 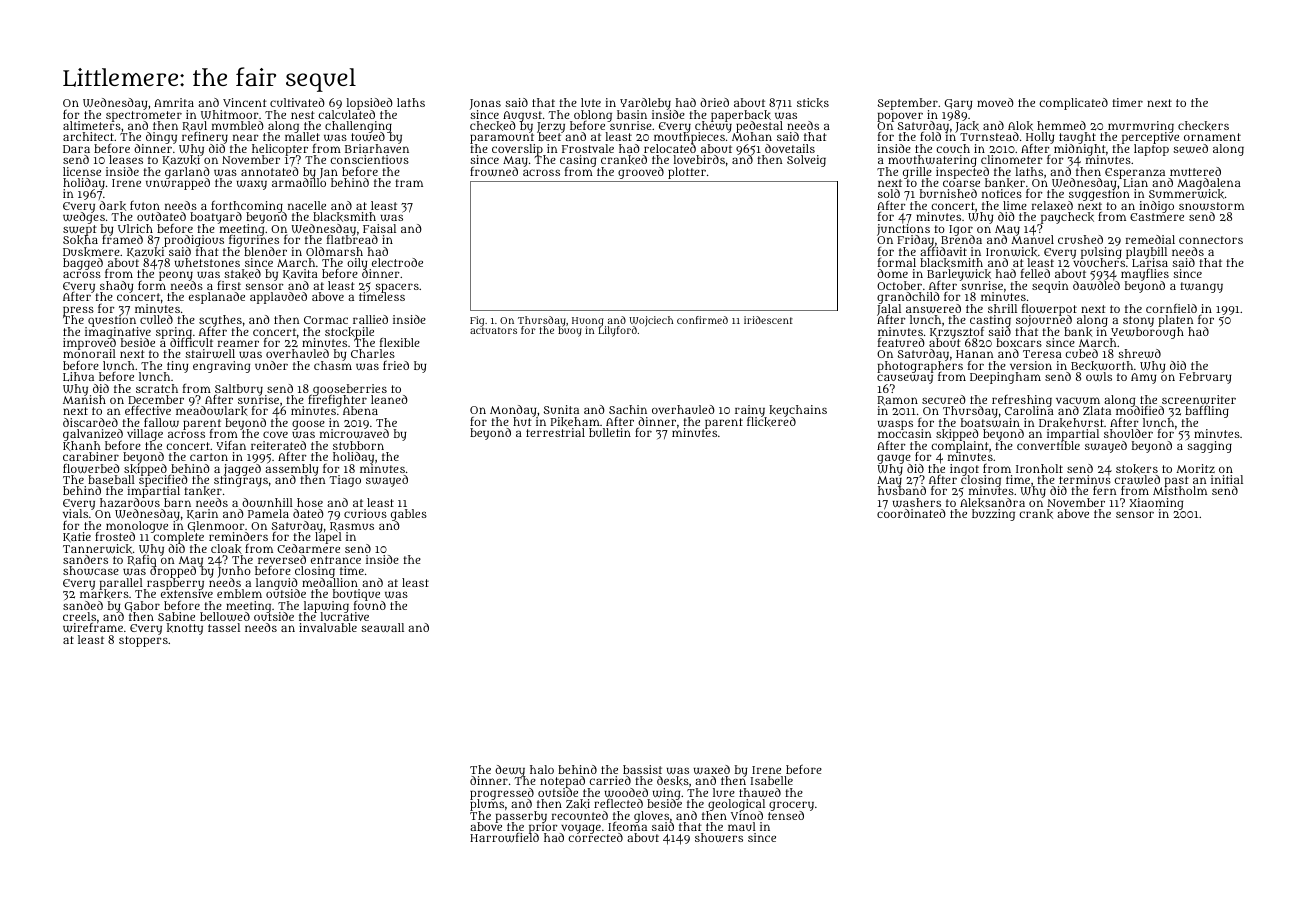 What do you see at coordinates (561, 409) in the screenshot?
I see `Sunita` at bounding box center [561, 409].
